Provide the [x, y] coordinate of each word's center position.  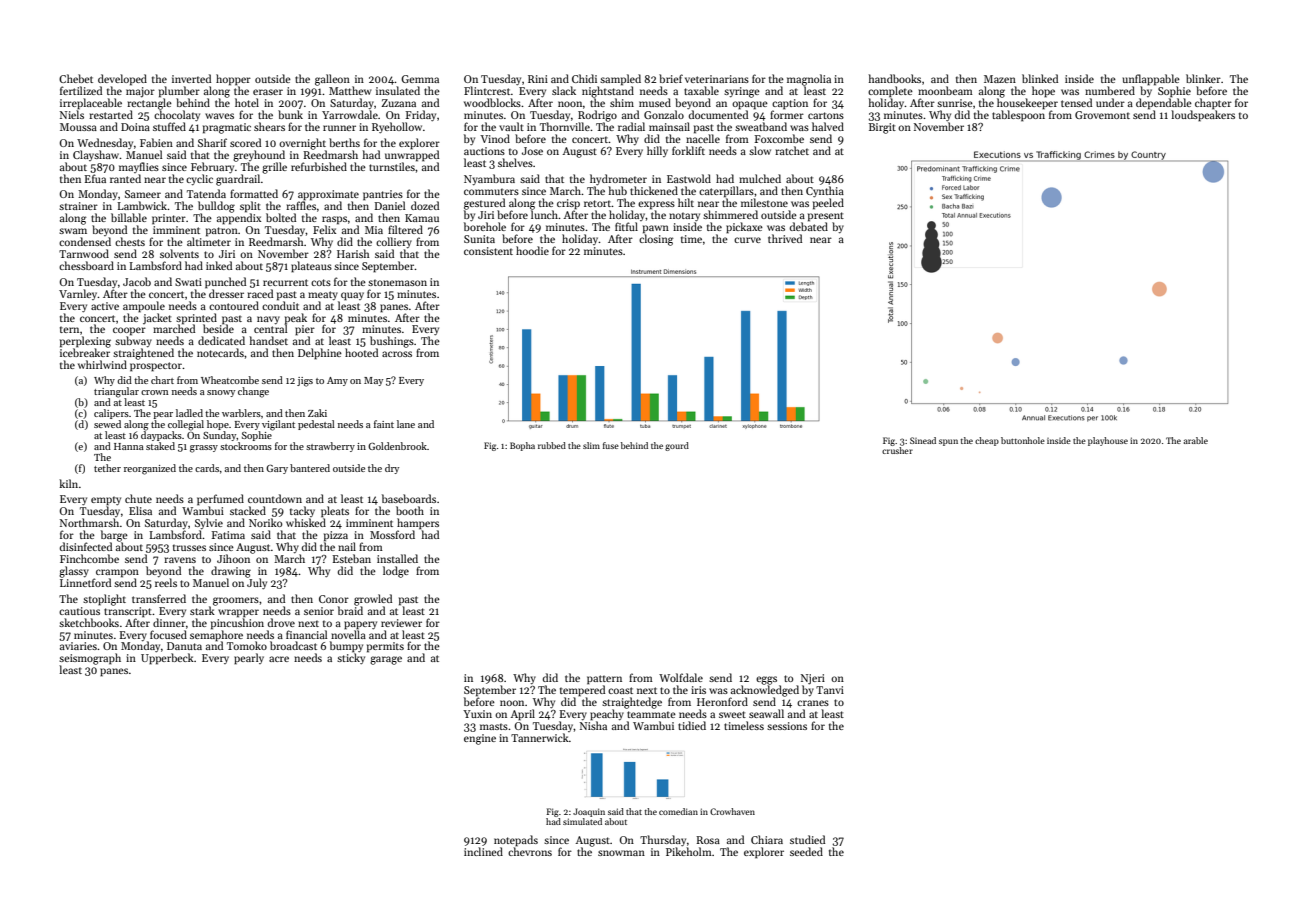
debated [809, 226]
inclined [483, 851]
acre [279, 659]
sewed [107, 424]
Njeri [813, 679]
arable [1196, 440]
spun [948, 442]
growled [373, 600]
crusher [897, 450]
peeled [828, 204]
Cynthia [825, 191]
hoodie [532, 250]
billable [129, 217]
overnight [302, 144]
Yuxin [477, 714]
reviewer [401, 623]
